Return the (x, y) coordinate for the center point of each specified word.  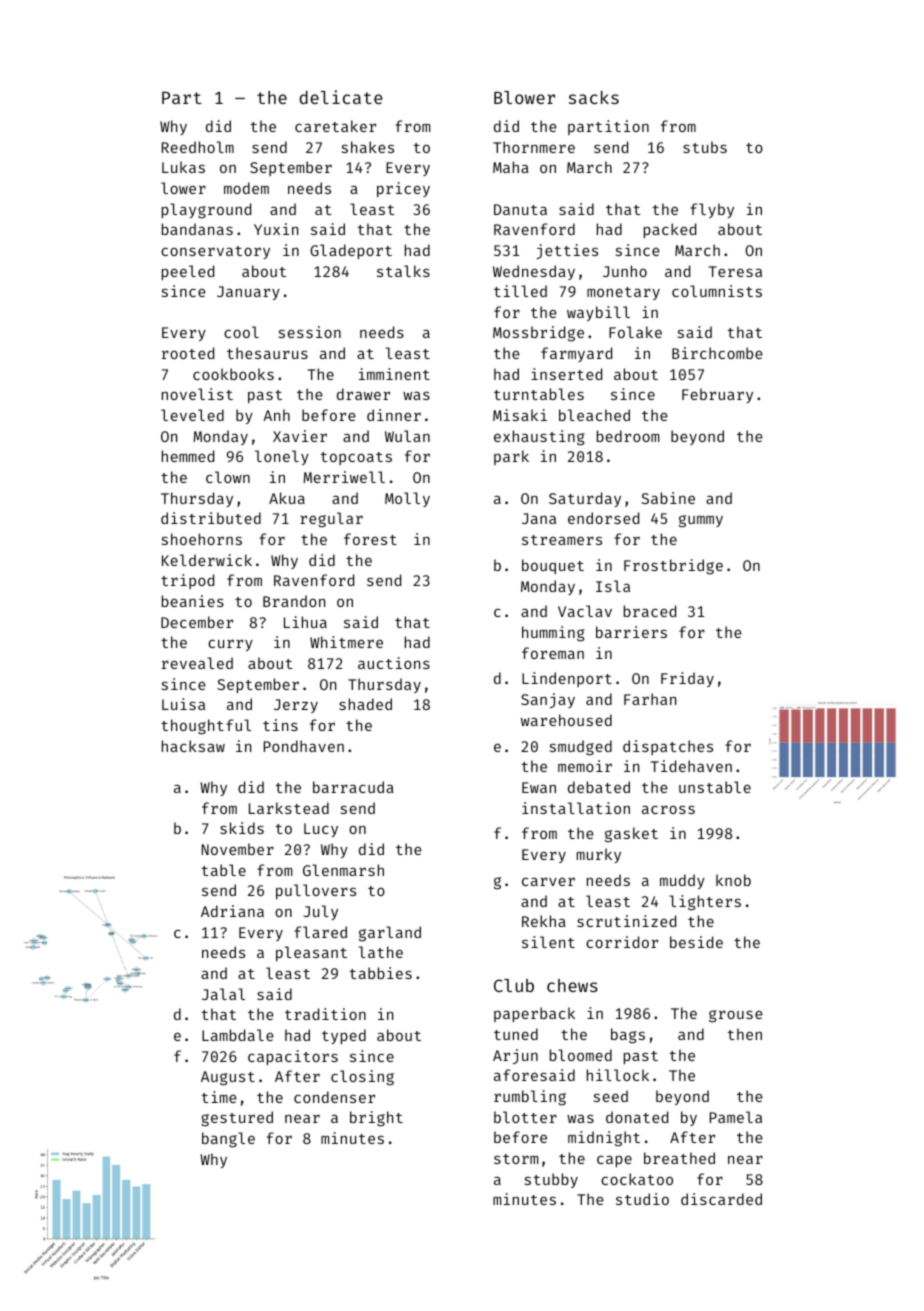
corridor (622, 942)
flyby (712, 210)
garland (390, 934)
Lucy (321, 830)
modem (246, 188)
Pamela (736, 1117)
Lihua (305, 622)
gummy (701, 521)
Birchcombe (717, 353)
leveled (192, 415)
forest (370, 539)
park (511, 457)
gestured (237, 1119)
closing (362, 1078)
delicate (340, 97)
